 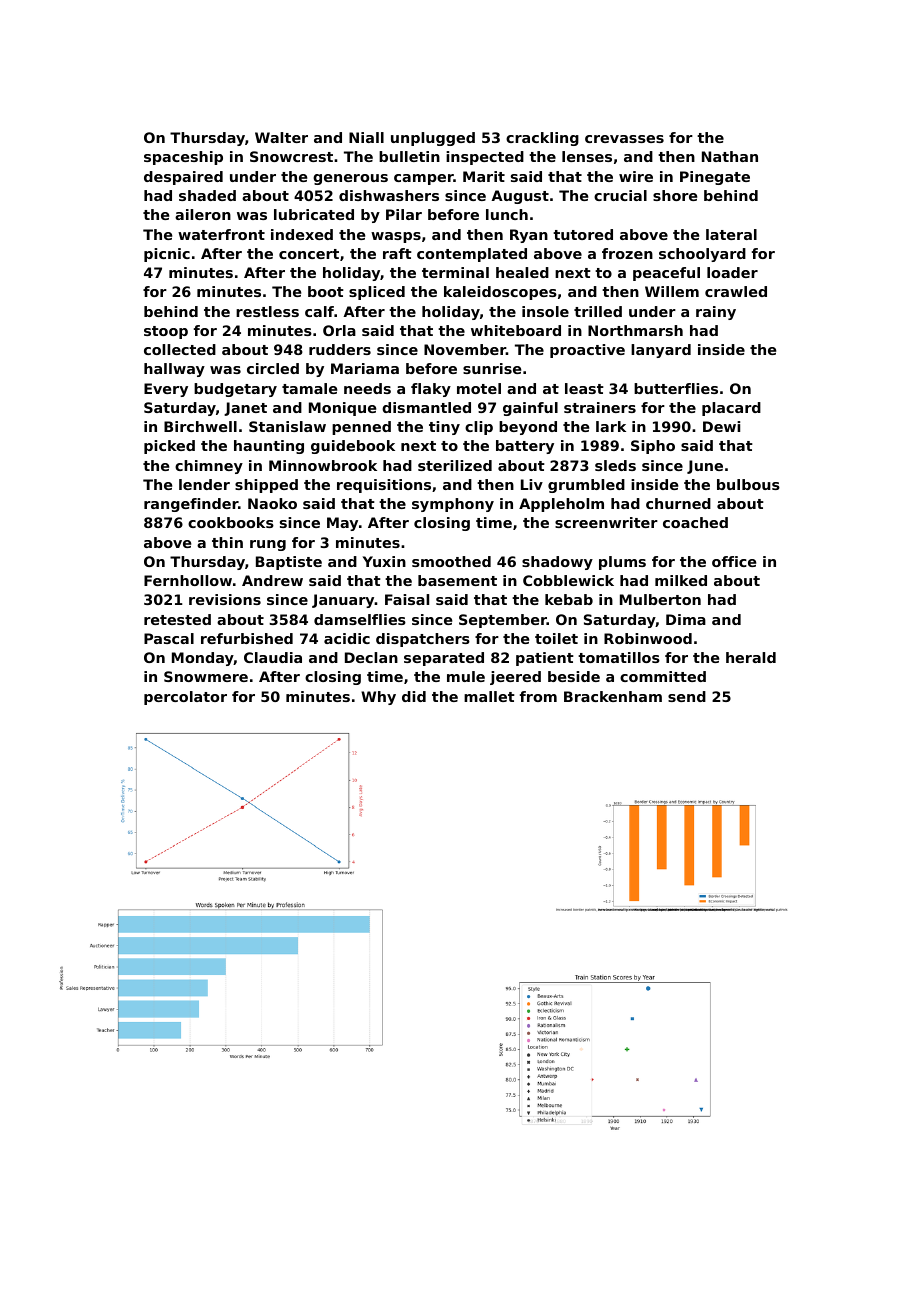 I want to click on Appleholm, so click(x=561, y=505).
